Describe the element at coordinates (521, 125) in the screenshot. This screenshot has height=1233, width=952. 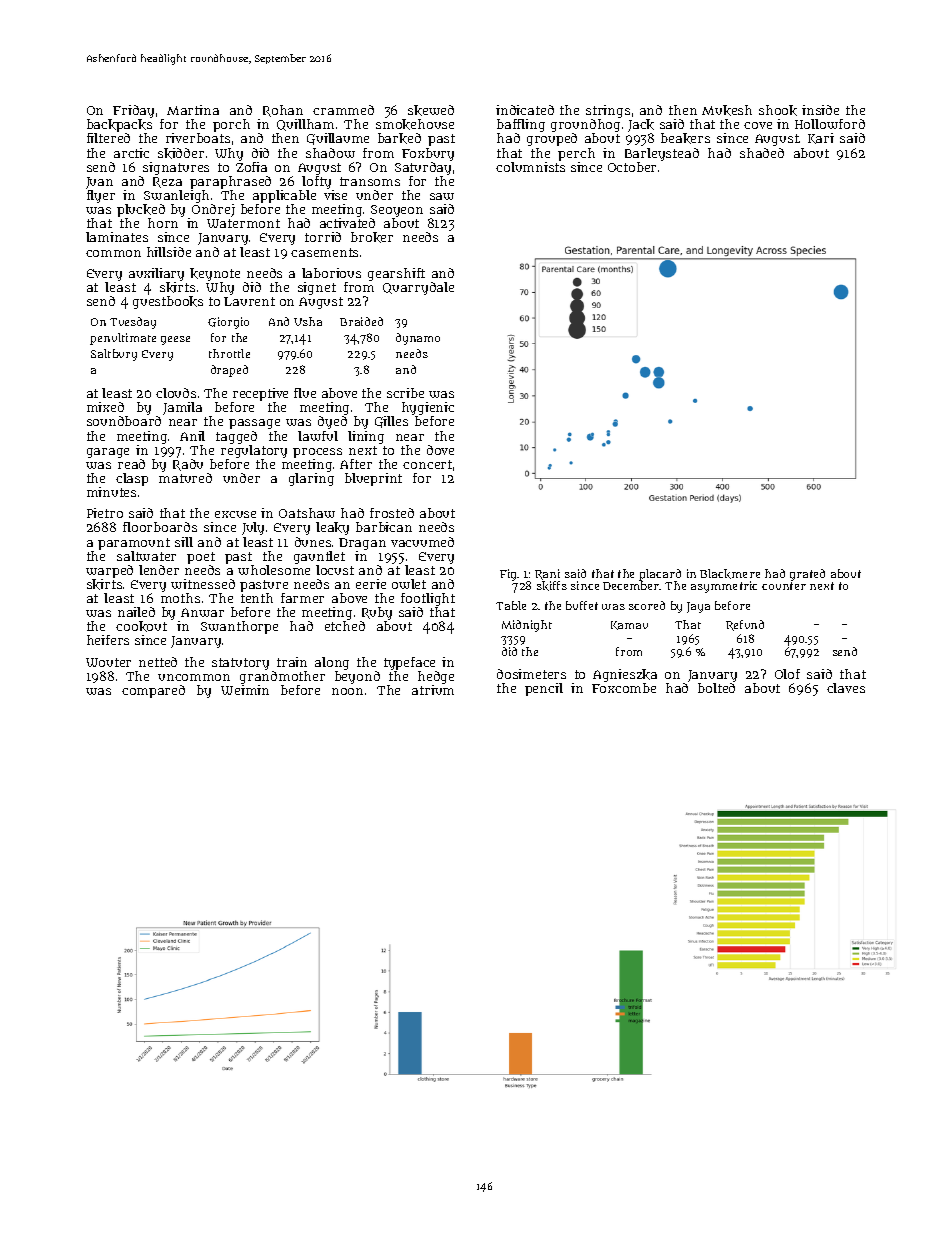
I see `baffling` at that location.
